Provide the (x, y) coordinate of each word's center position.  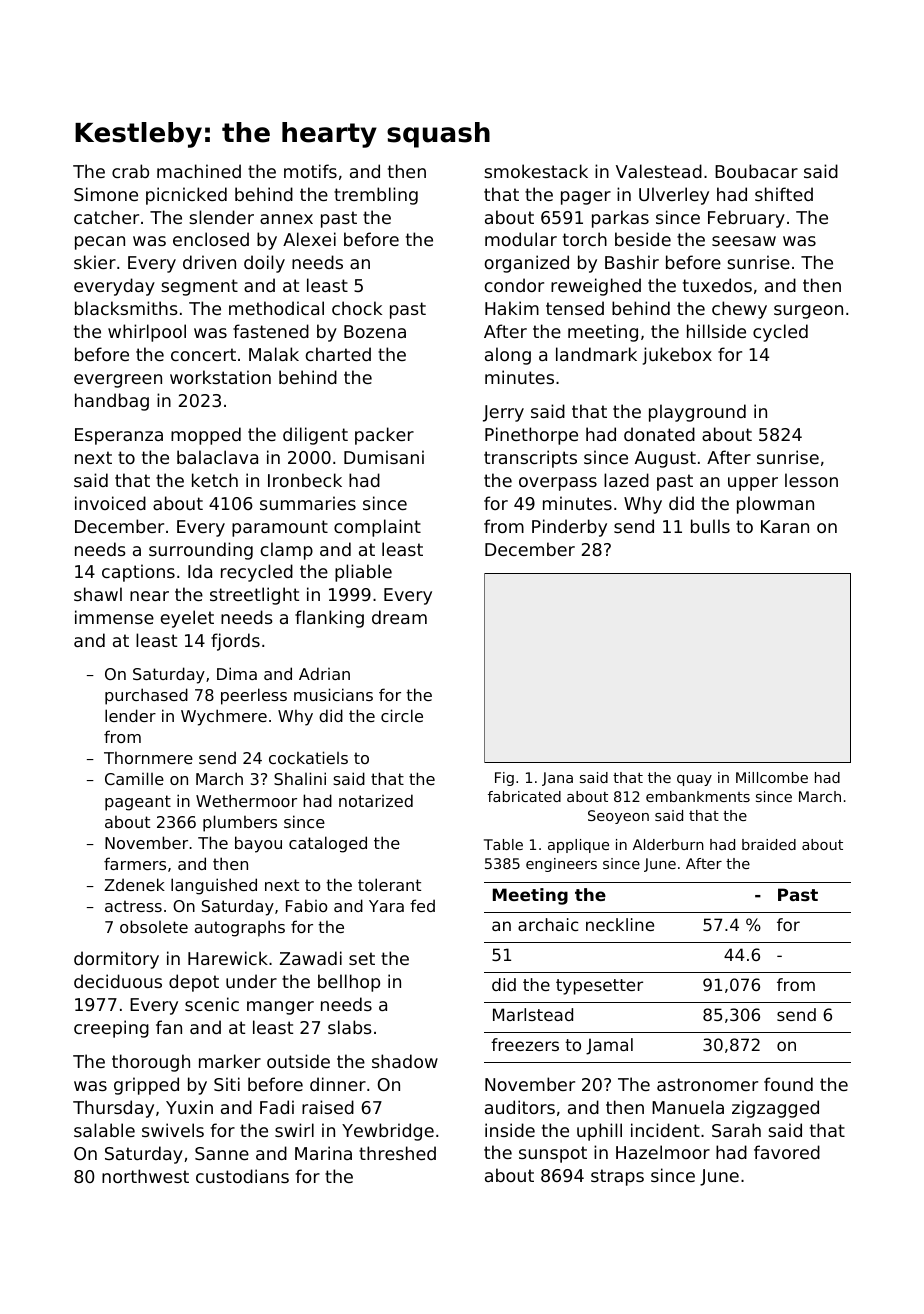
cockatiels (308, 757)
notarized (376, 800)
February (746, 219)
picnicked (186, 196)
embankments (698, 796)
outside (298, 1061)
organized (527, 264)
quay (694, 780)
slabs (350, 1027)
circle (402, 715)
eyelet (187, 619)
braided (769, 844)
